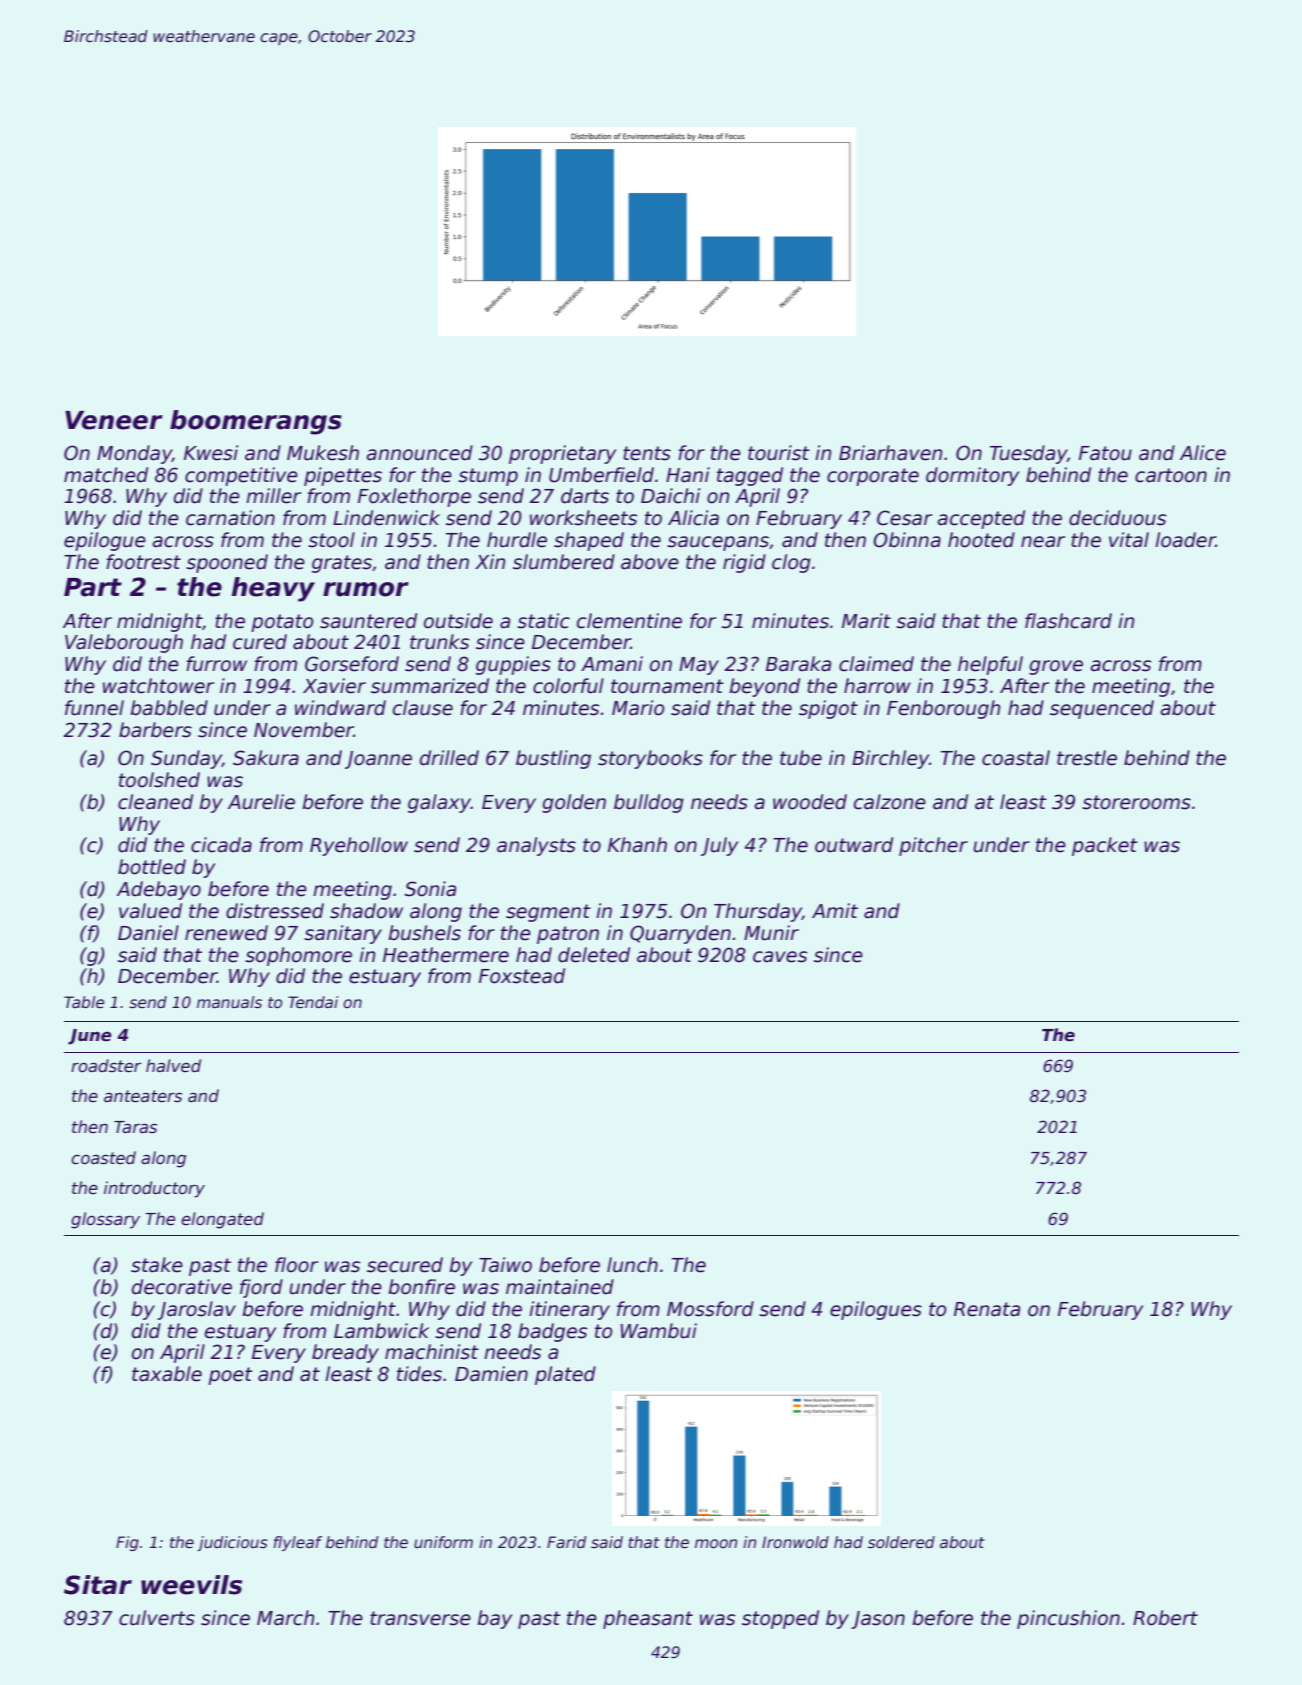 This page has width=1302, height=1685. What do you see at coordinates (157, 1618) in the page?
I see `culverts` at bounding box center [157, 1618].
